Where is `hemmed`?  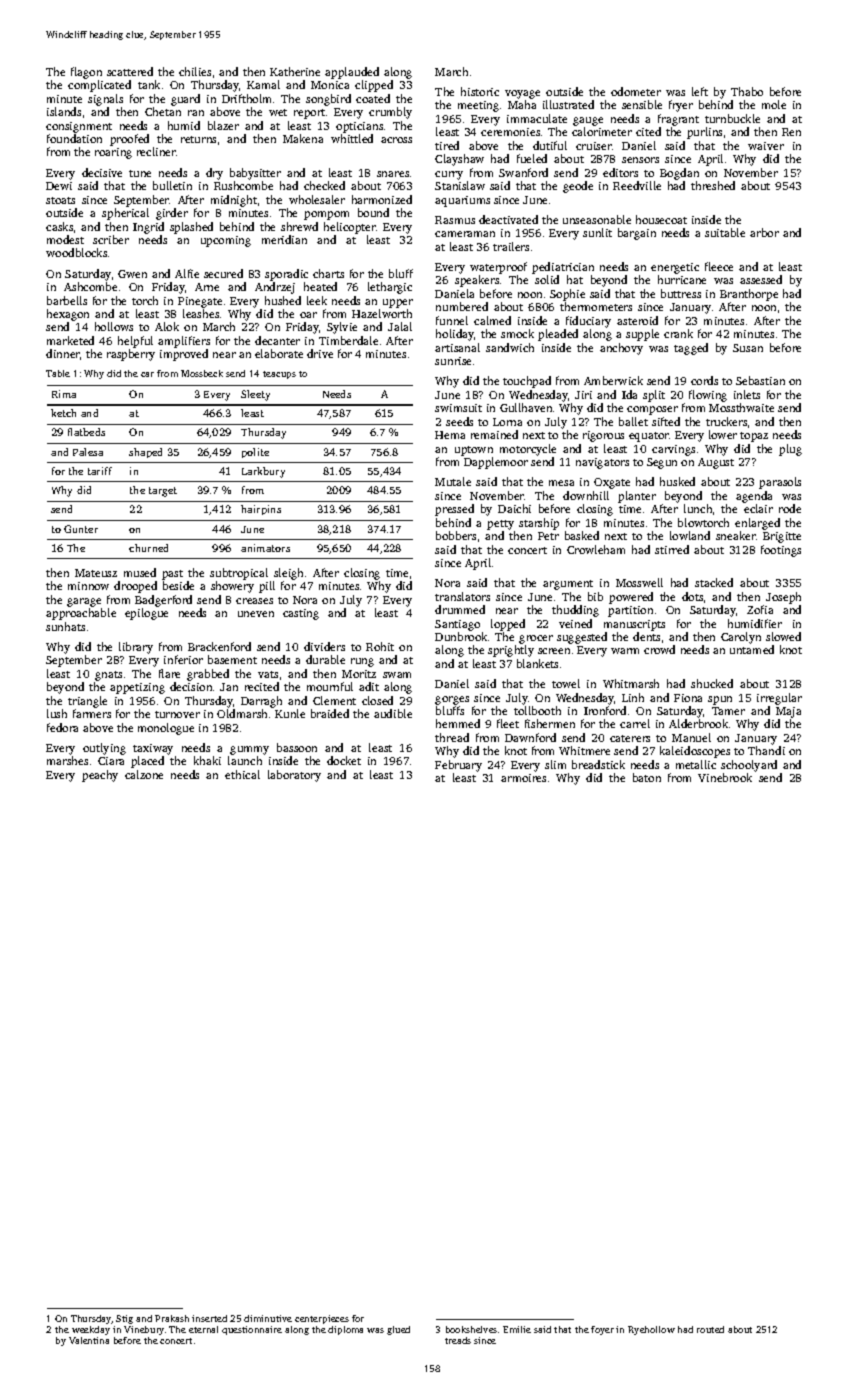
hemmed is located at coordinates (458, 723).
